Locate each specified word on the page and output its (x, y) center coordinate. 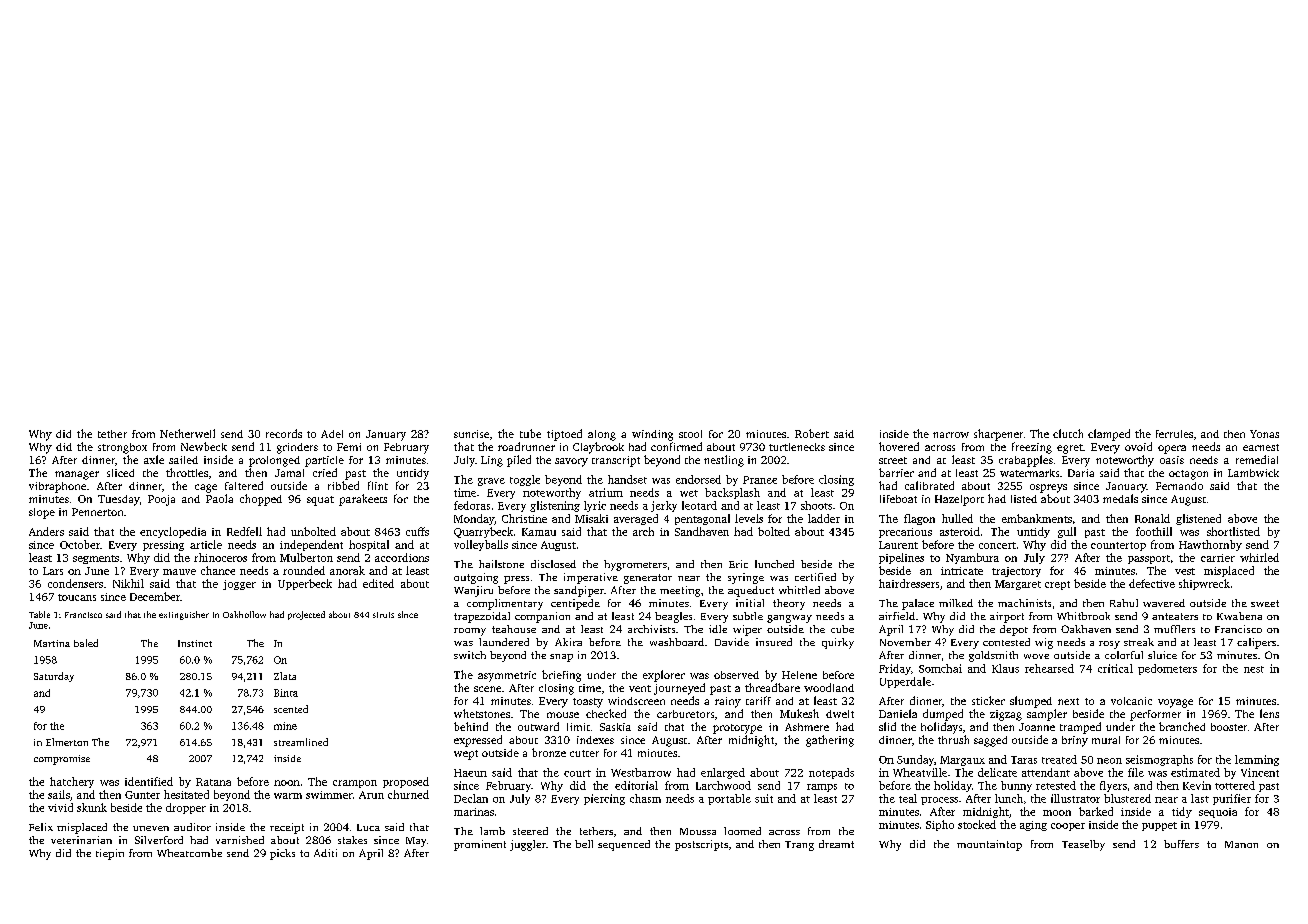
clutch (1068, 433)
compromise (62, 760)
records (284, 433)
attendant (1046, 772)
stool (690, 434)
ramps (822, 788)
